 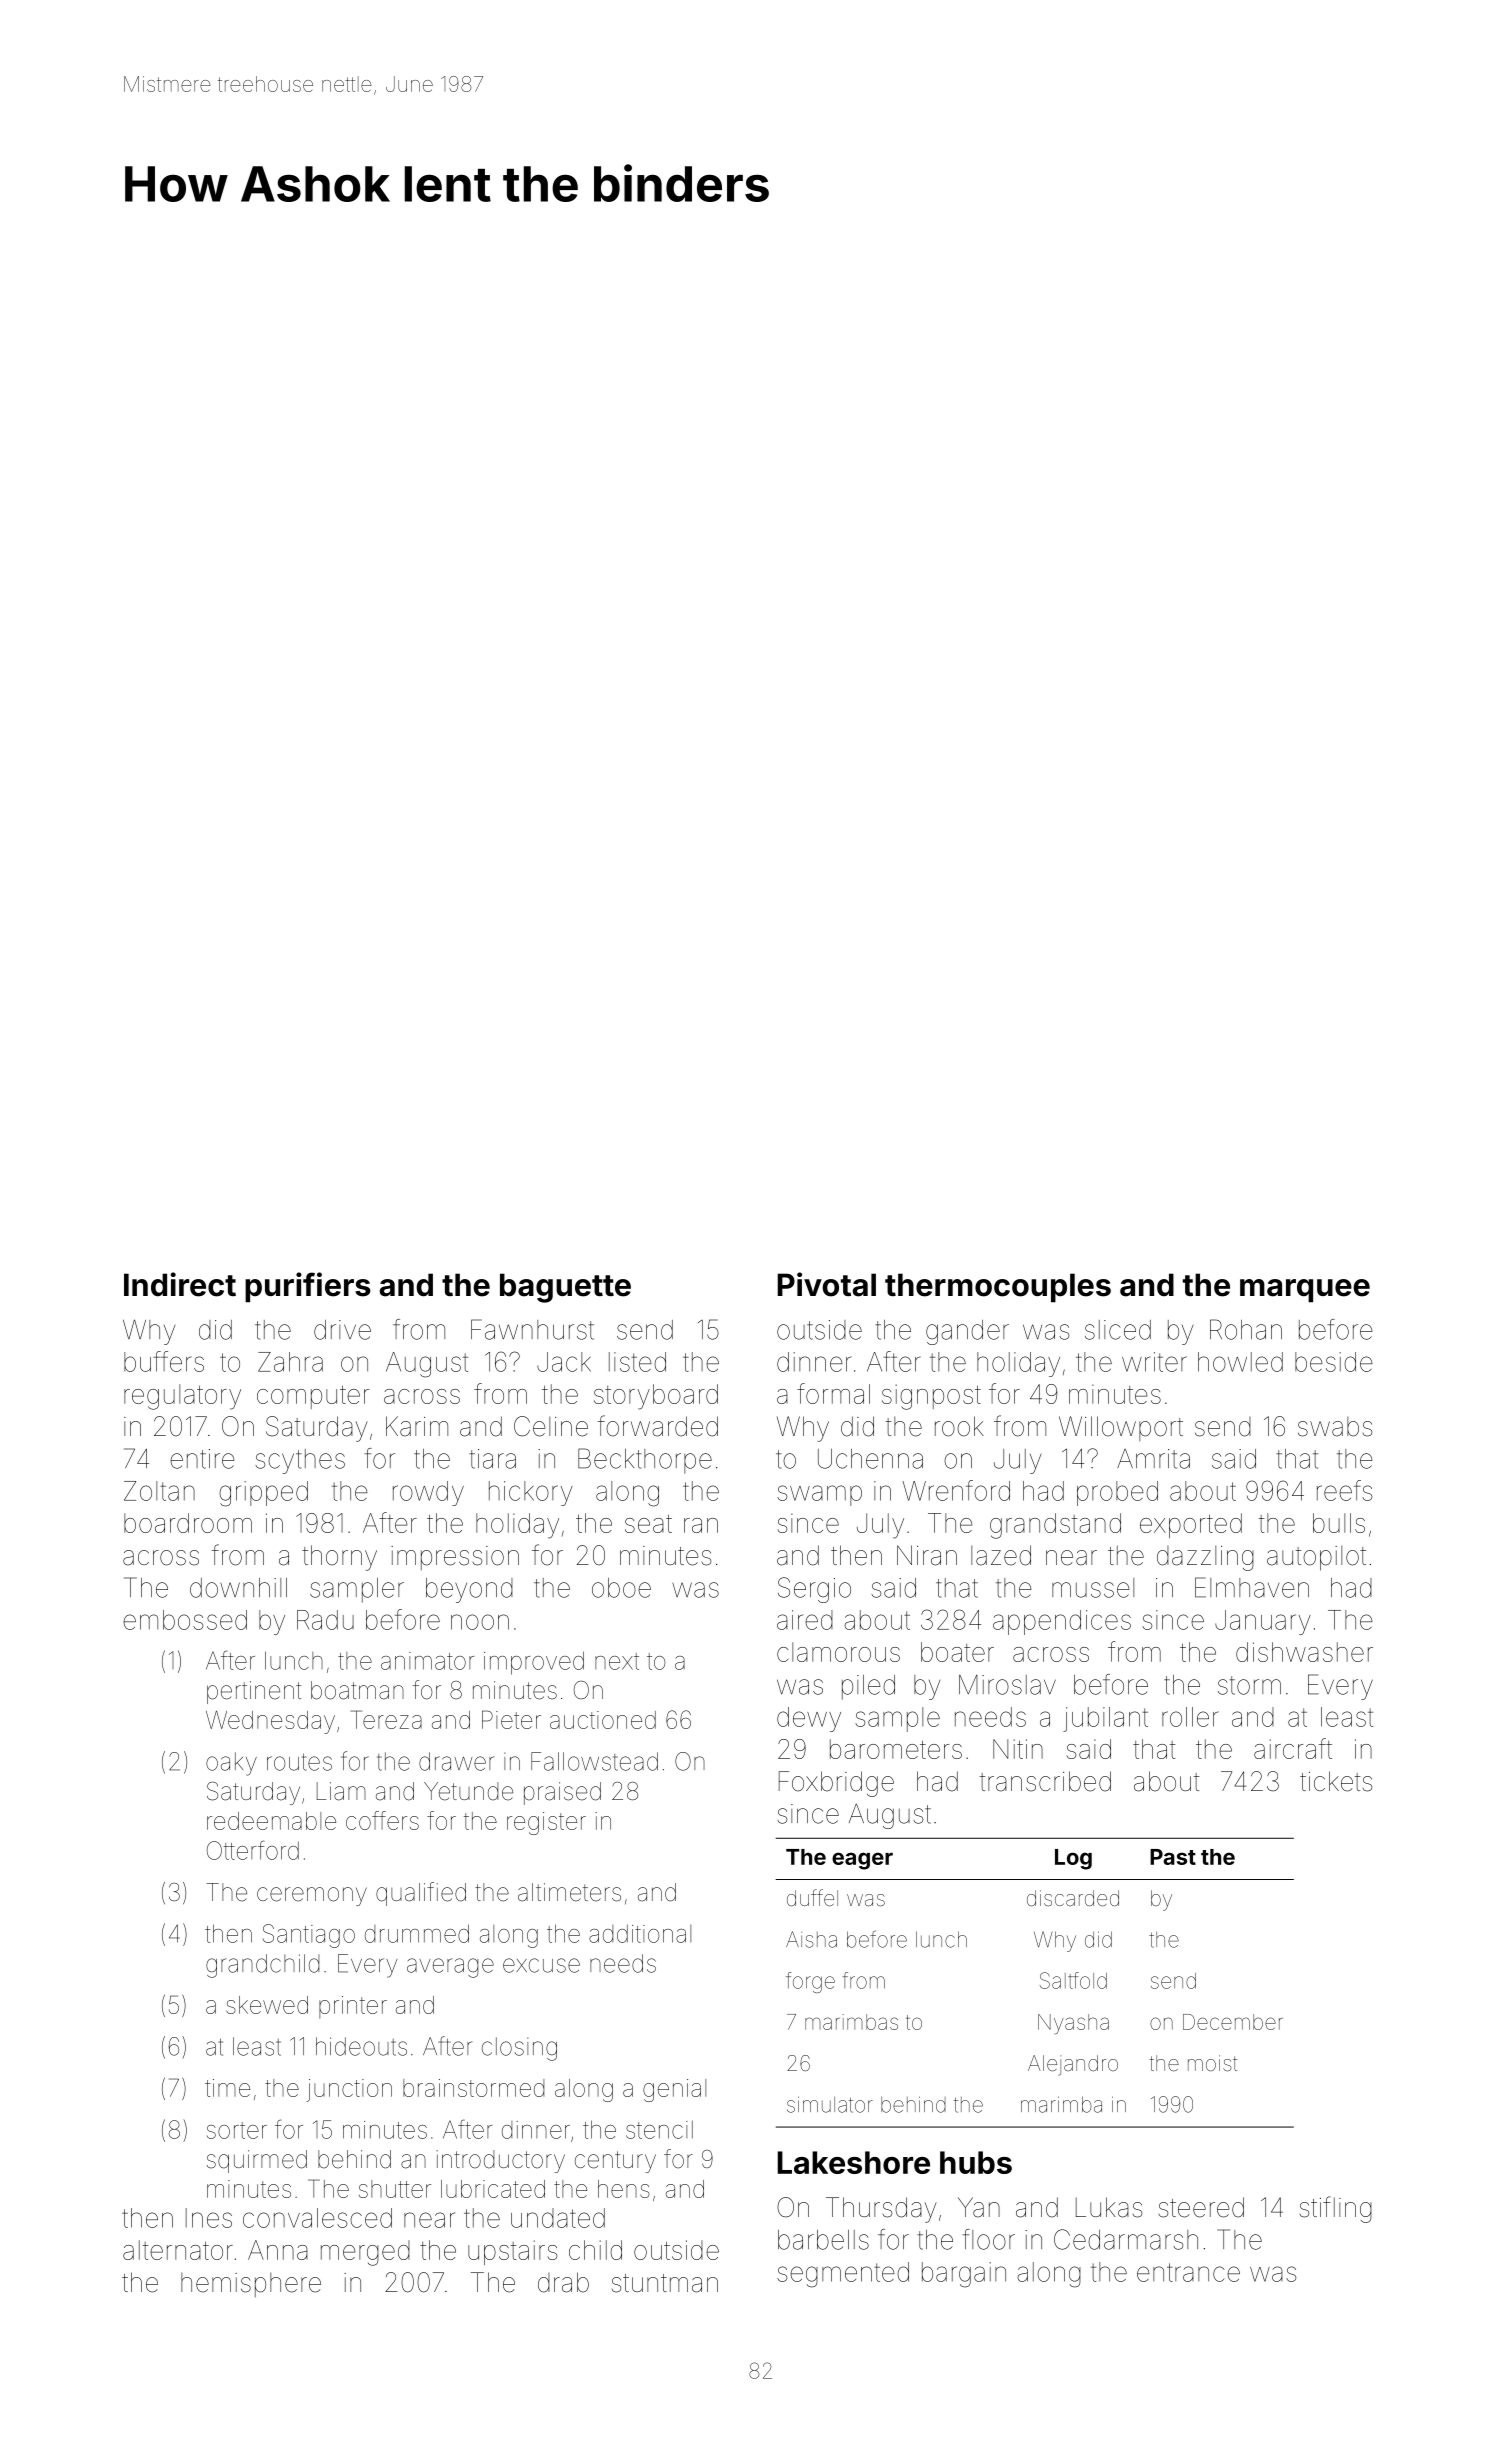 I want to click on December, so click(x=1233, y=2022).
